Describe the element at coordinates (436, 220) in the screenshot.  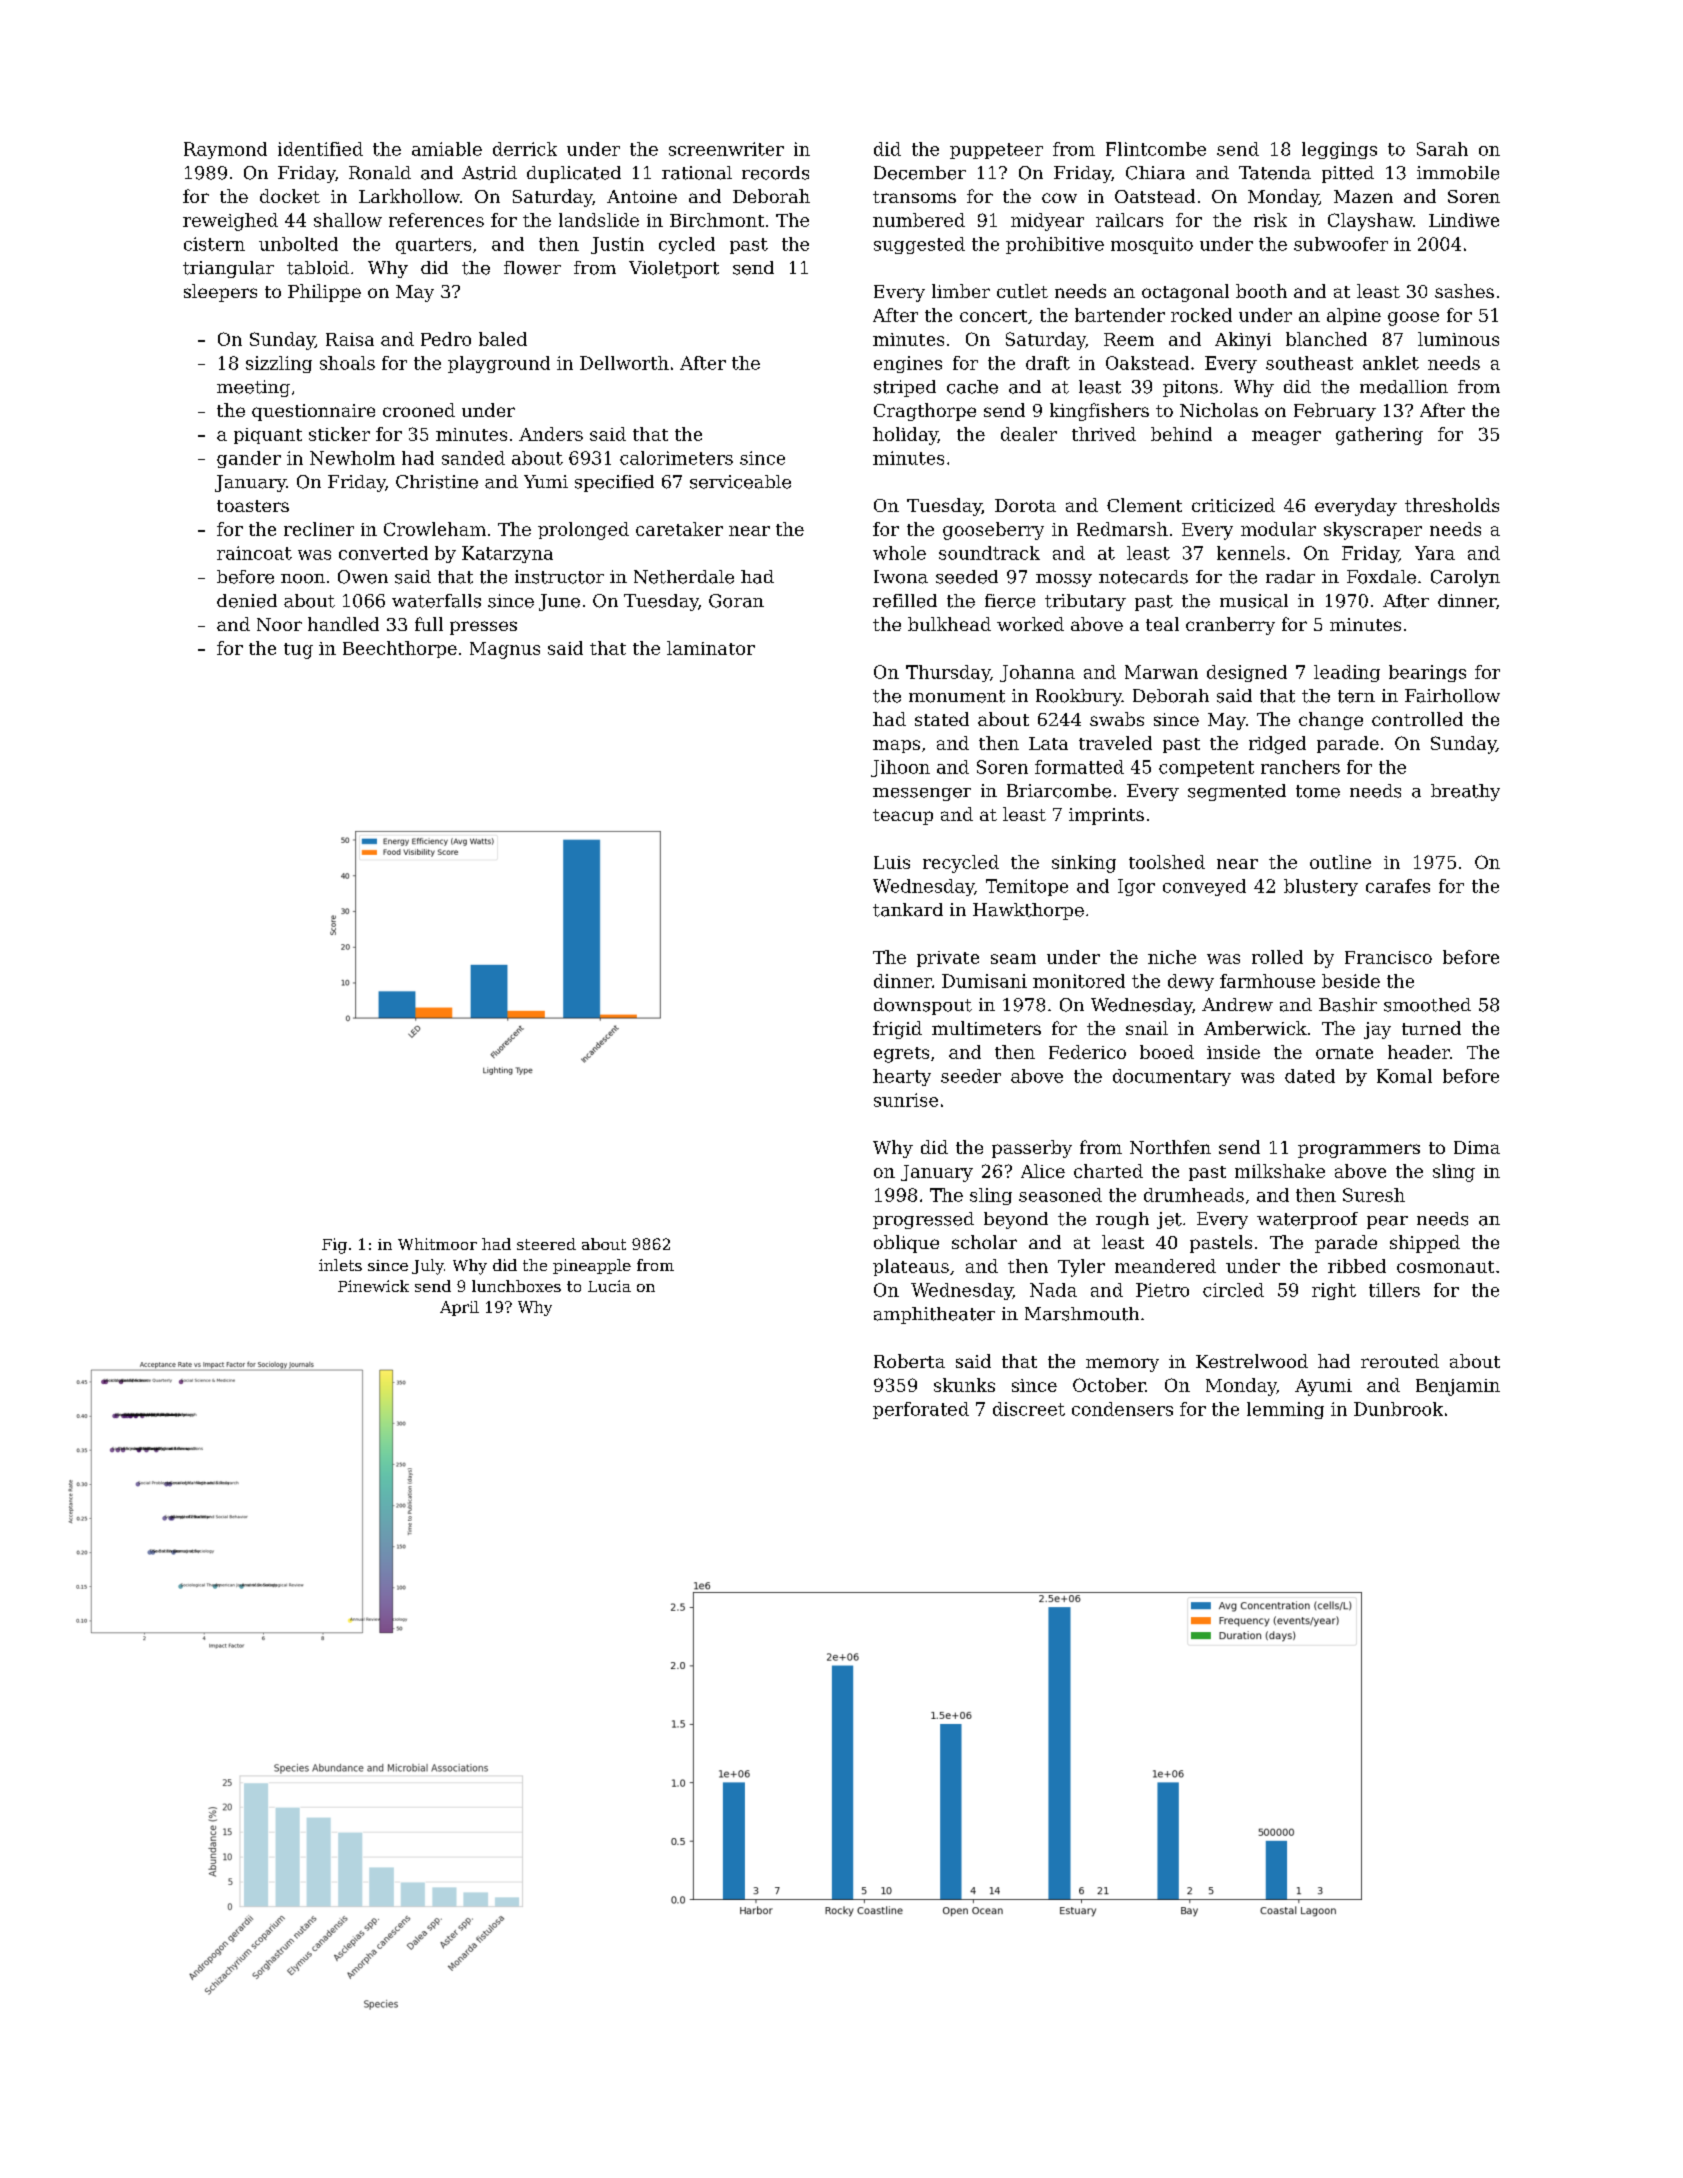
I see `references` at that location.
